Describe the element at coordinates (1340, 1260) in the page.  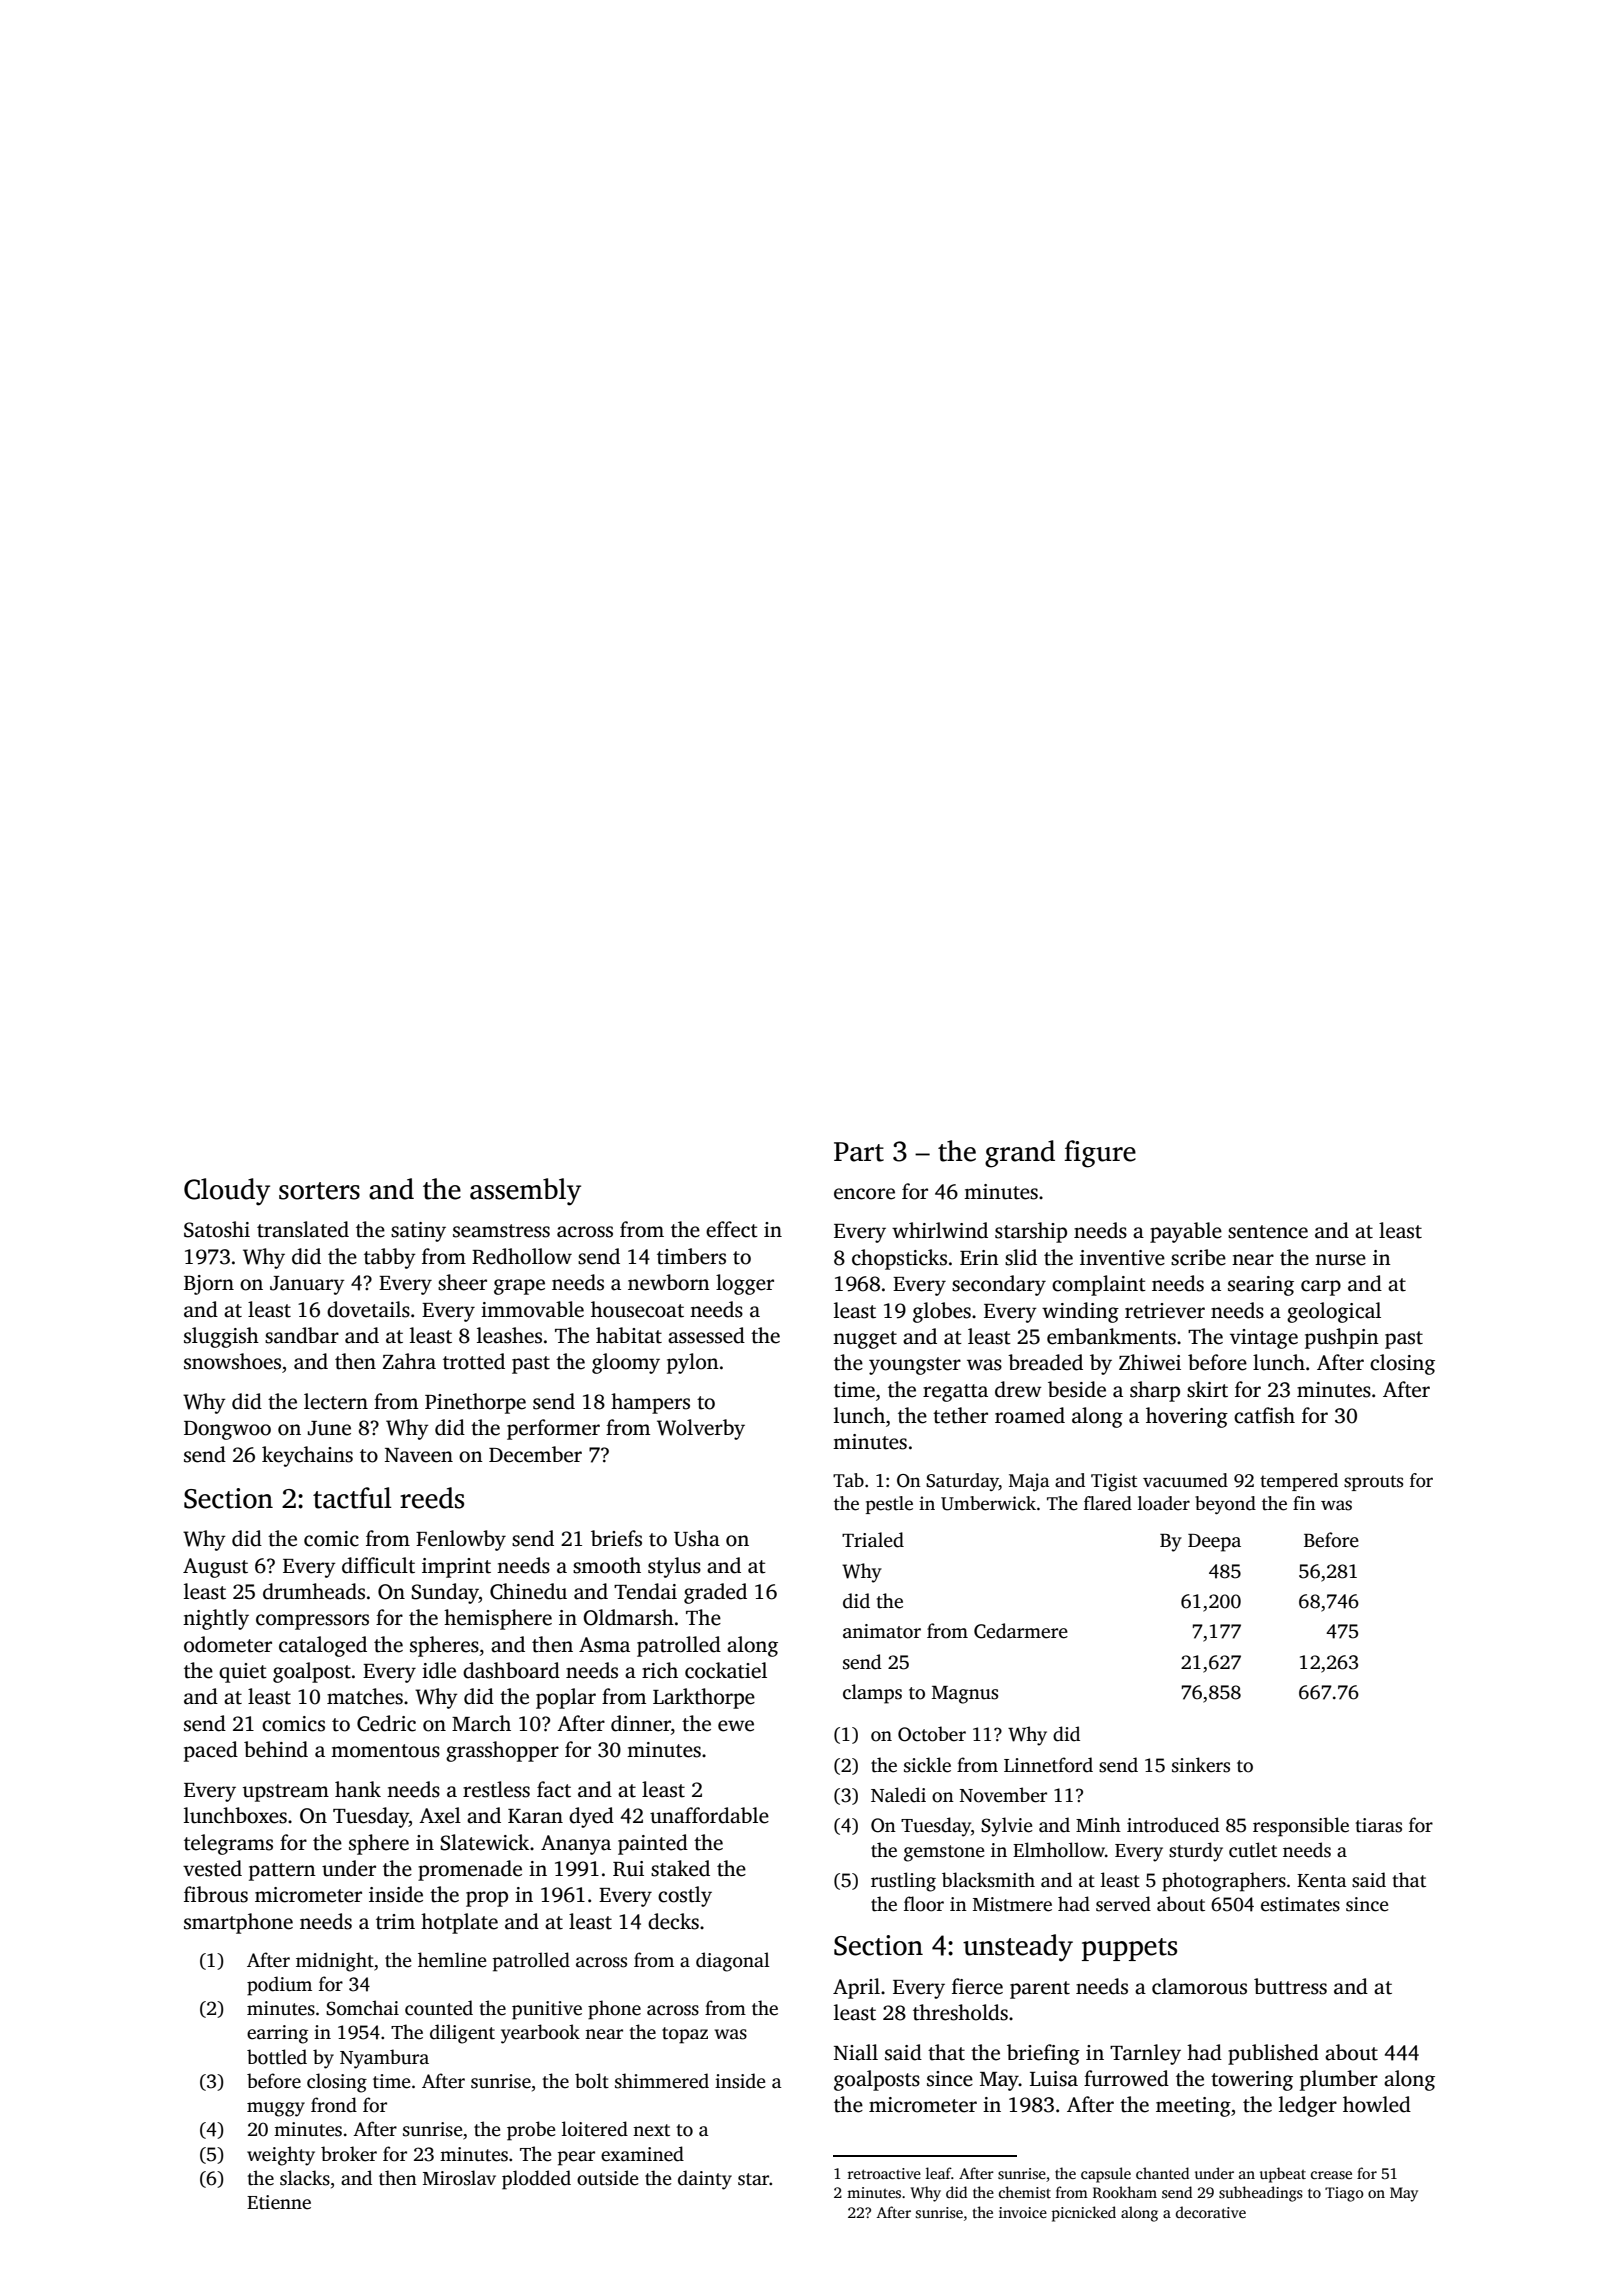
I see `nurse` at that location.
